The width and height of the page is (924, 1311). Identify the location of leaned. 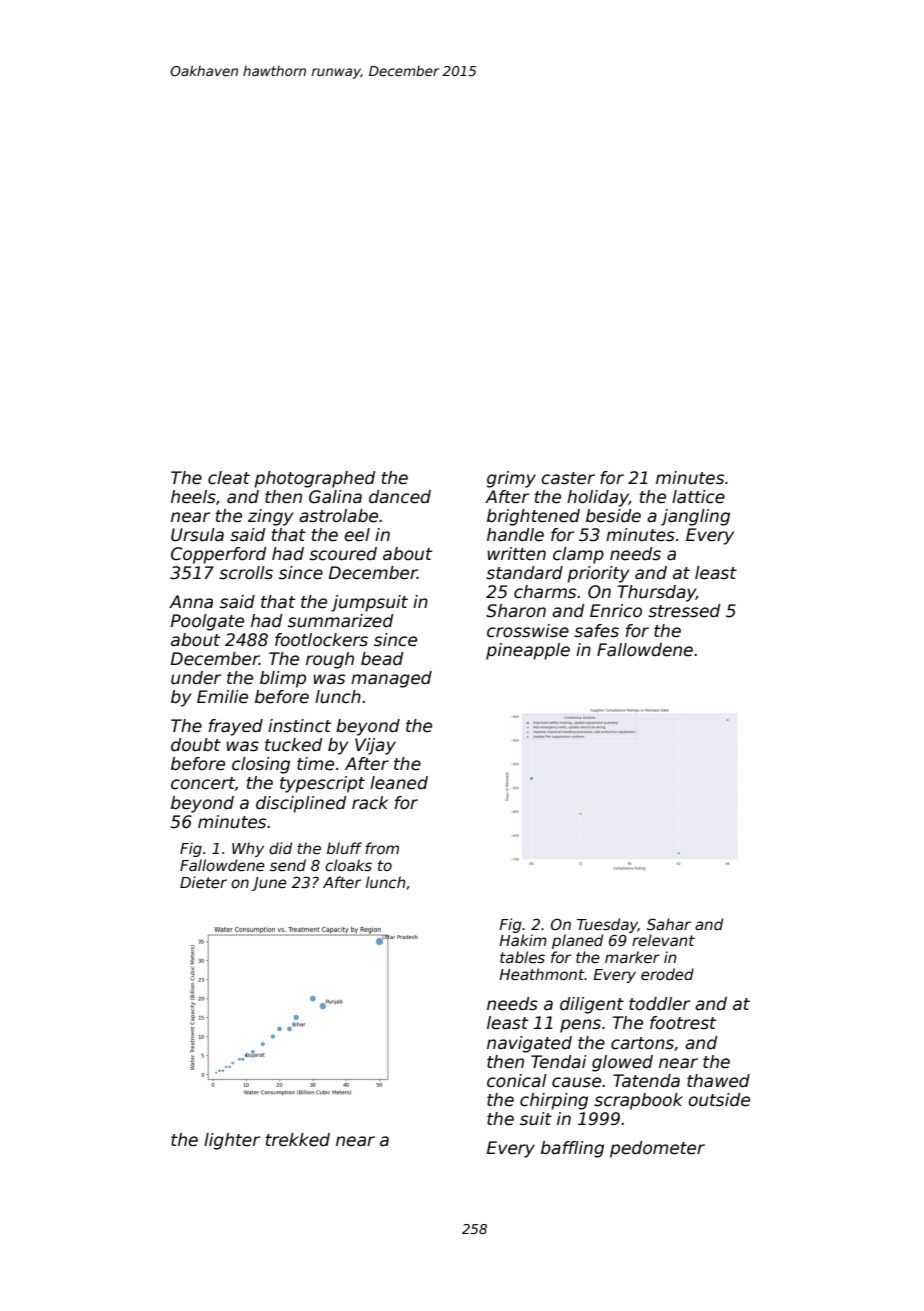
(399, 783).
